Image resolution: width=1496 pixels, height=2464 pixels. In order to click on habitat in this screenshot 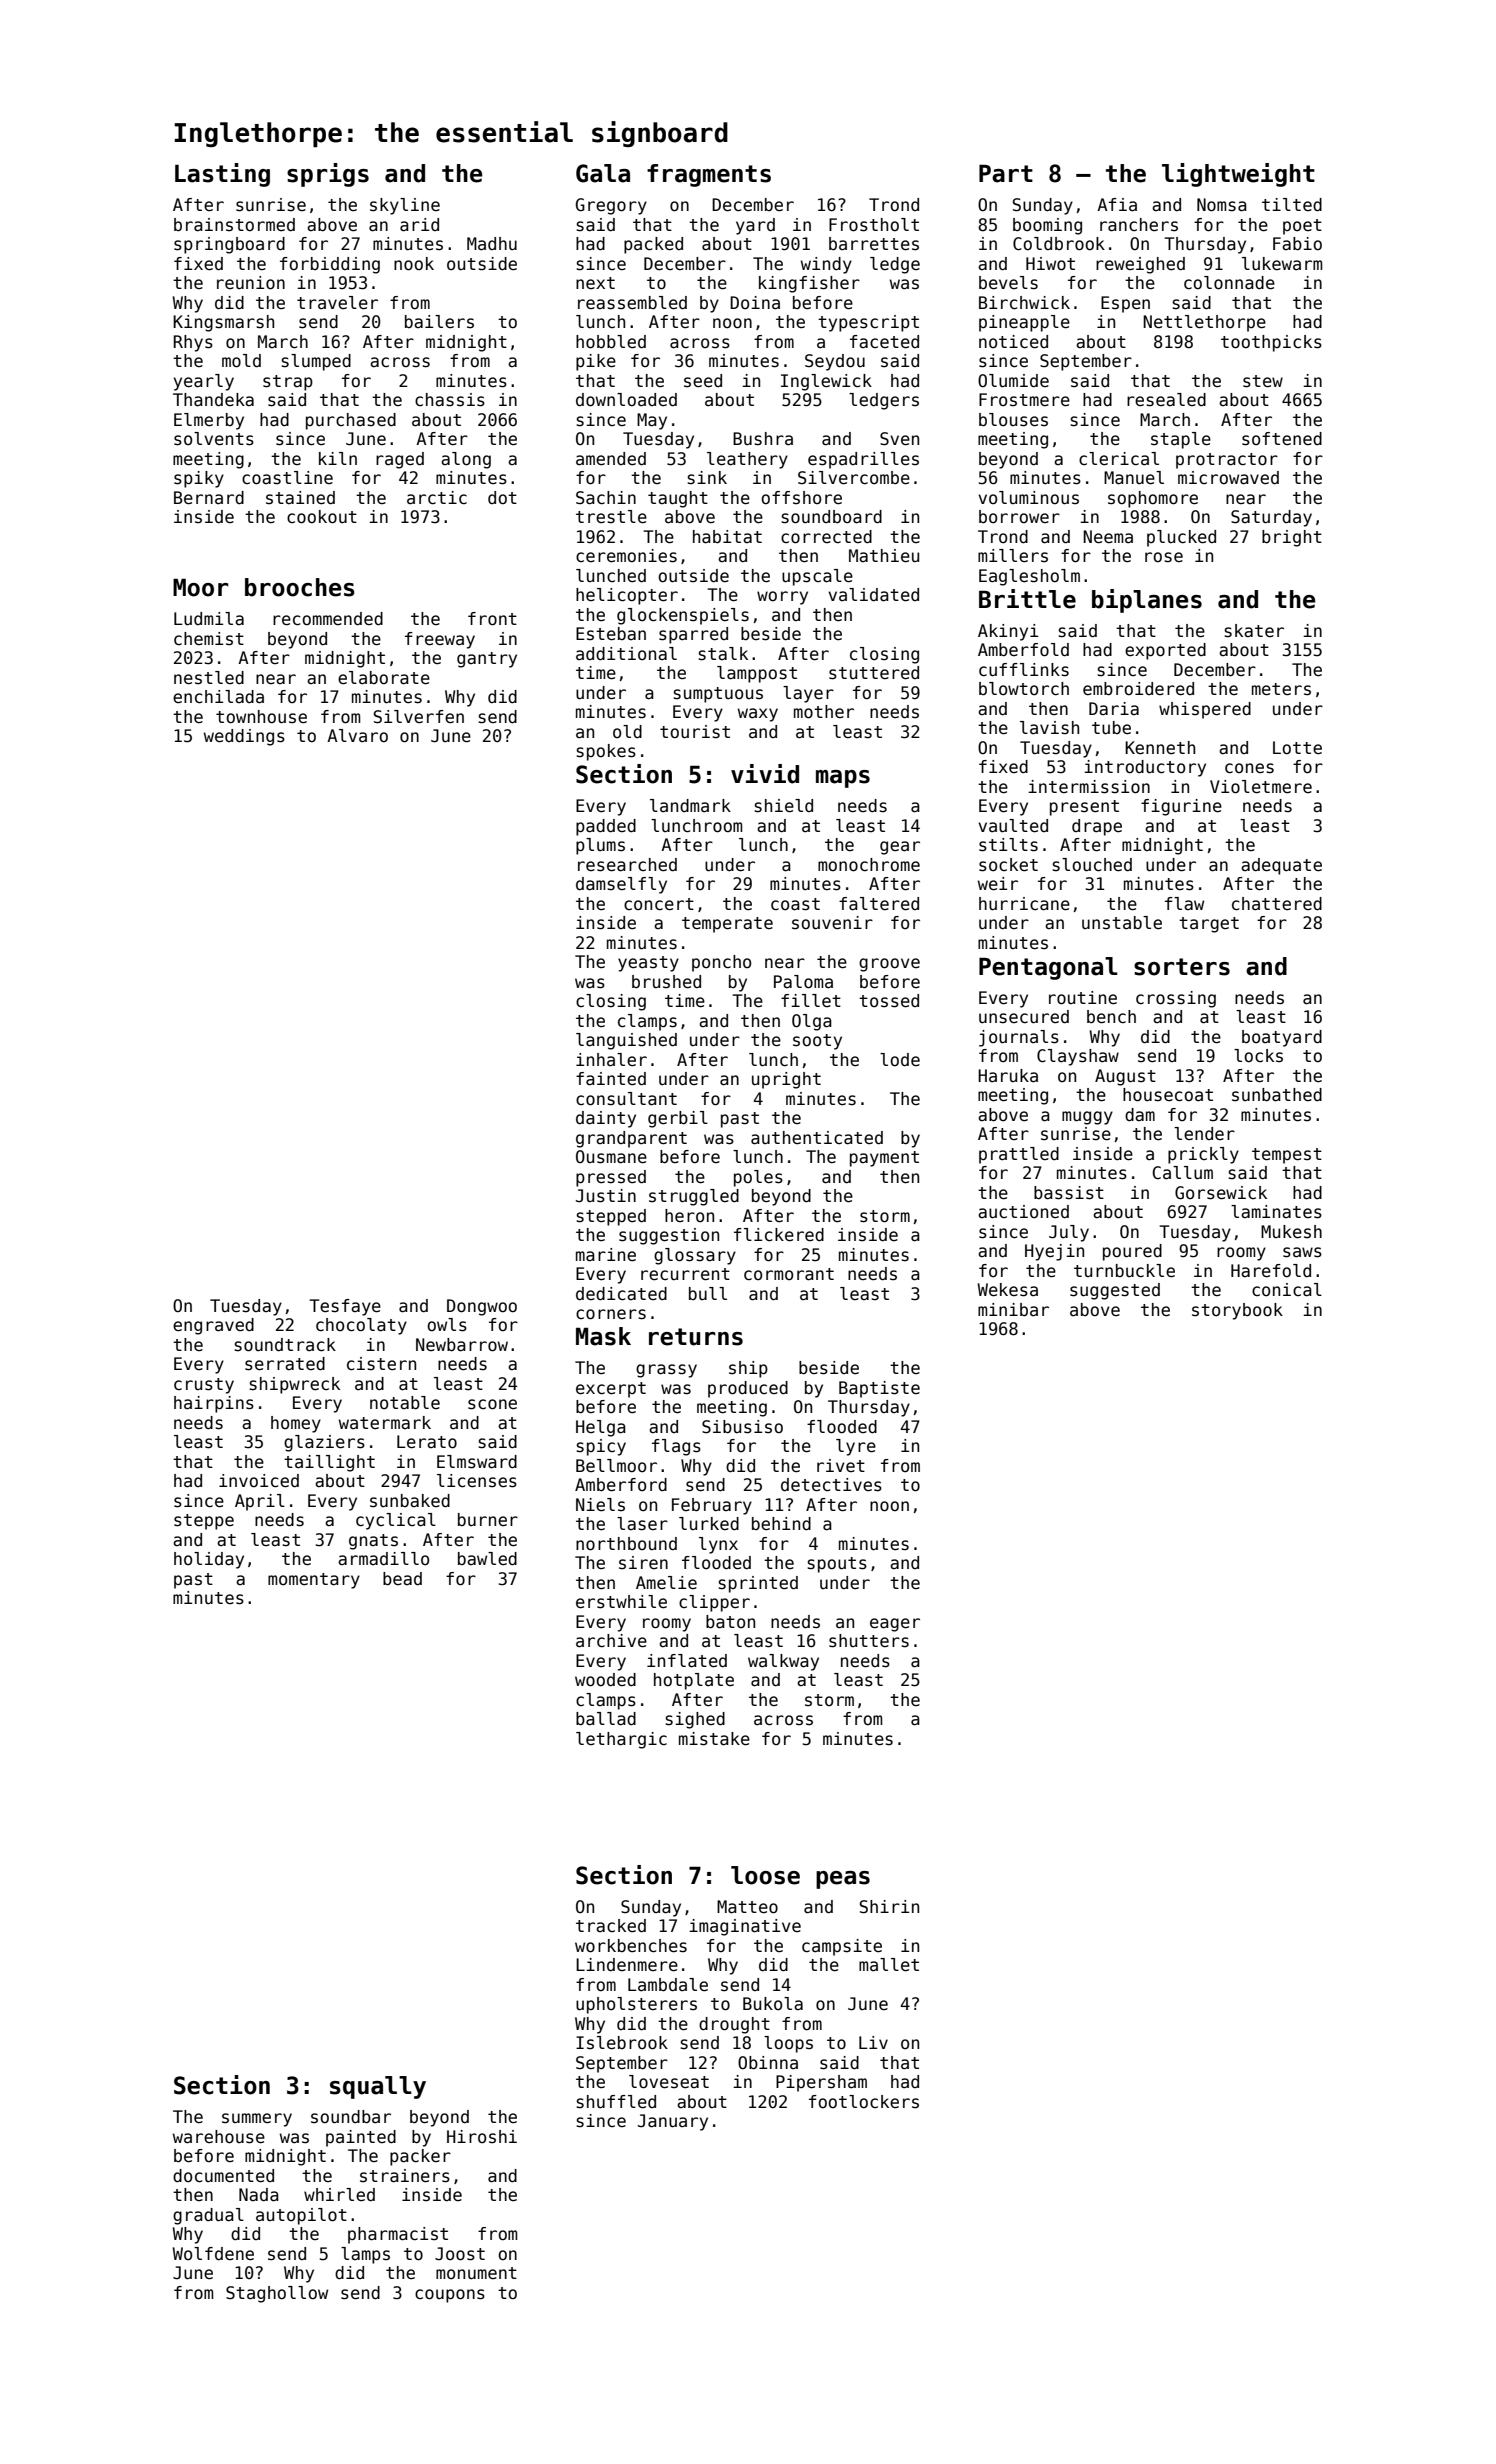, I will do `click(727, 537)`.
